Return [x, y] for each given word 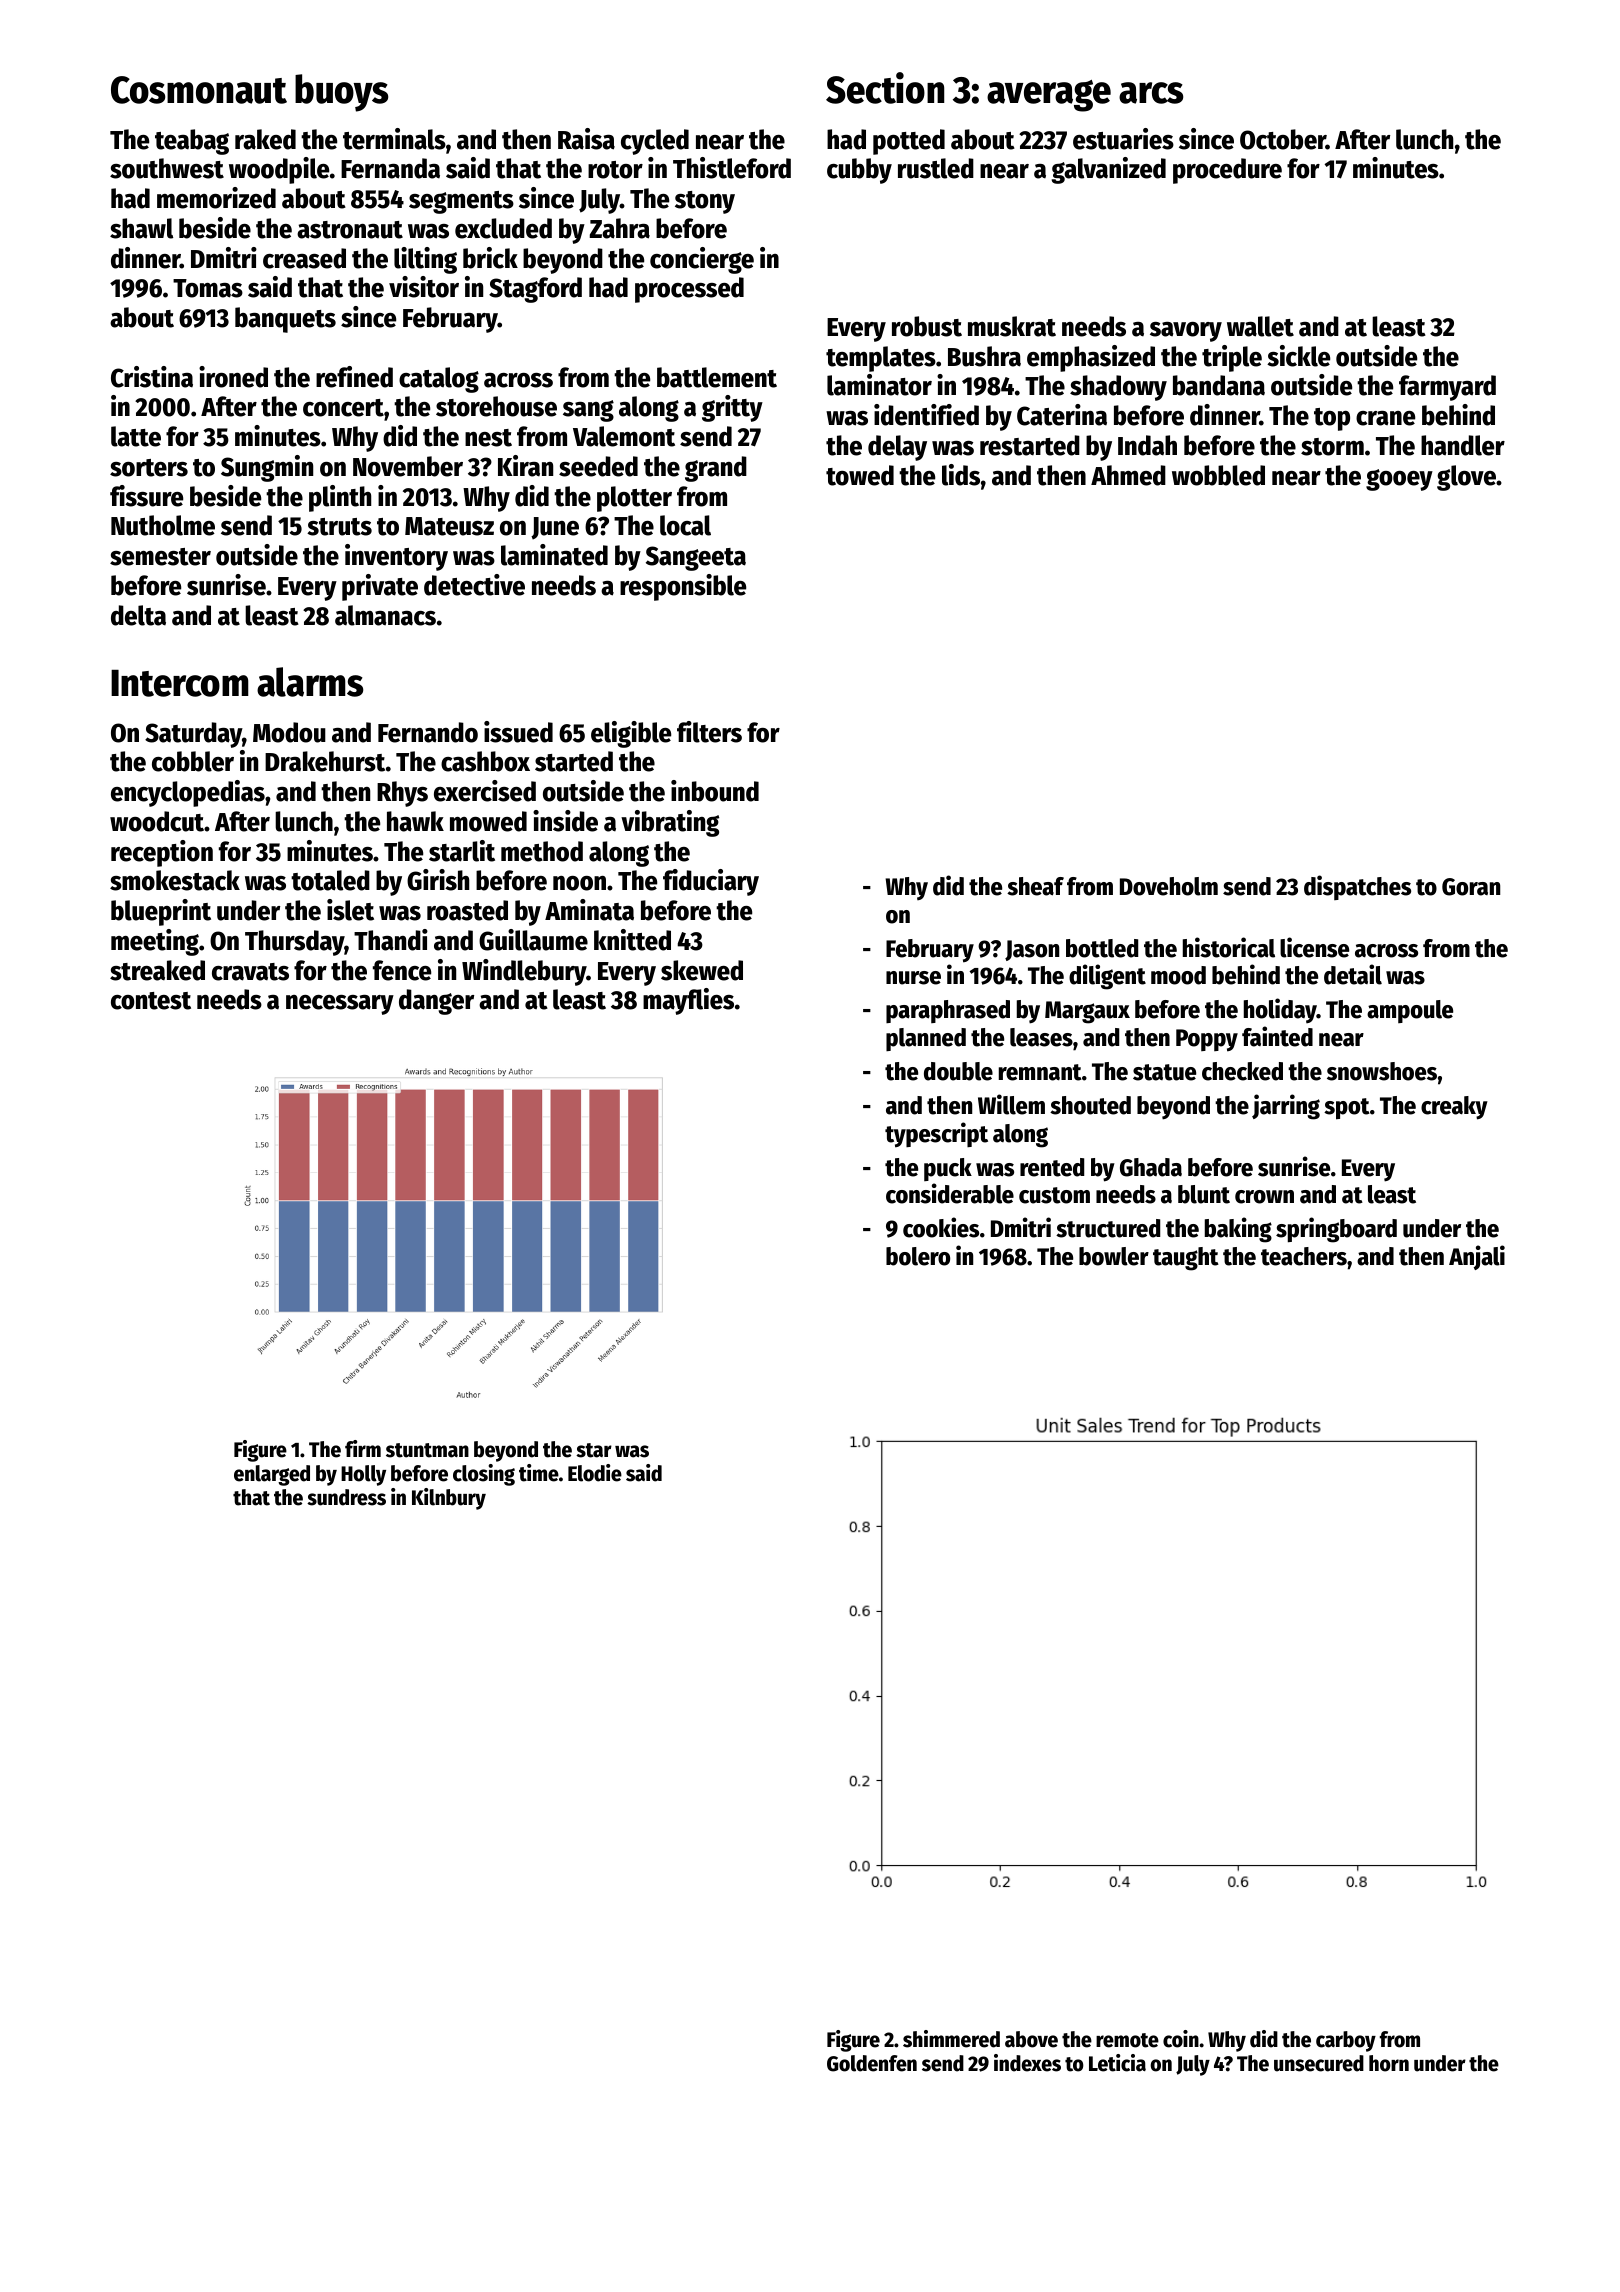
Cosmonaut [199, 90]
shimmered [951, 2039]
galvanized [1109, 170]
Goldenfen [872, 2063]
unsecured [1319, 2063]
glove [1466, 478]
